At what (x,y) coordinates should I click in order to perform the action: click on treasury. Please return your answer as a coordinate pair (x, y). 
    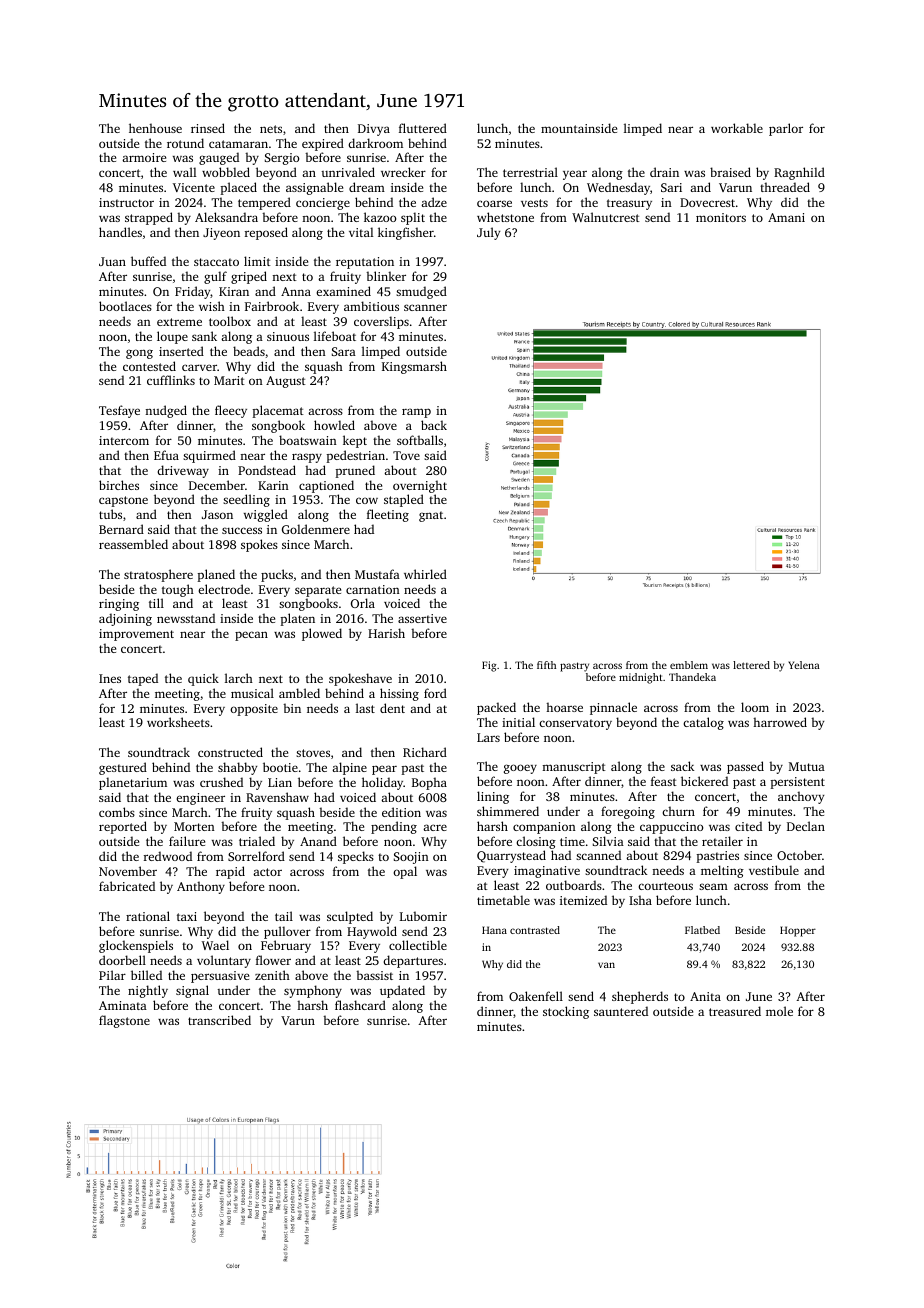
    Looking at the image, I should click on (629, 204).
